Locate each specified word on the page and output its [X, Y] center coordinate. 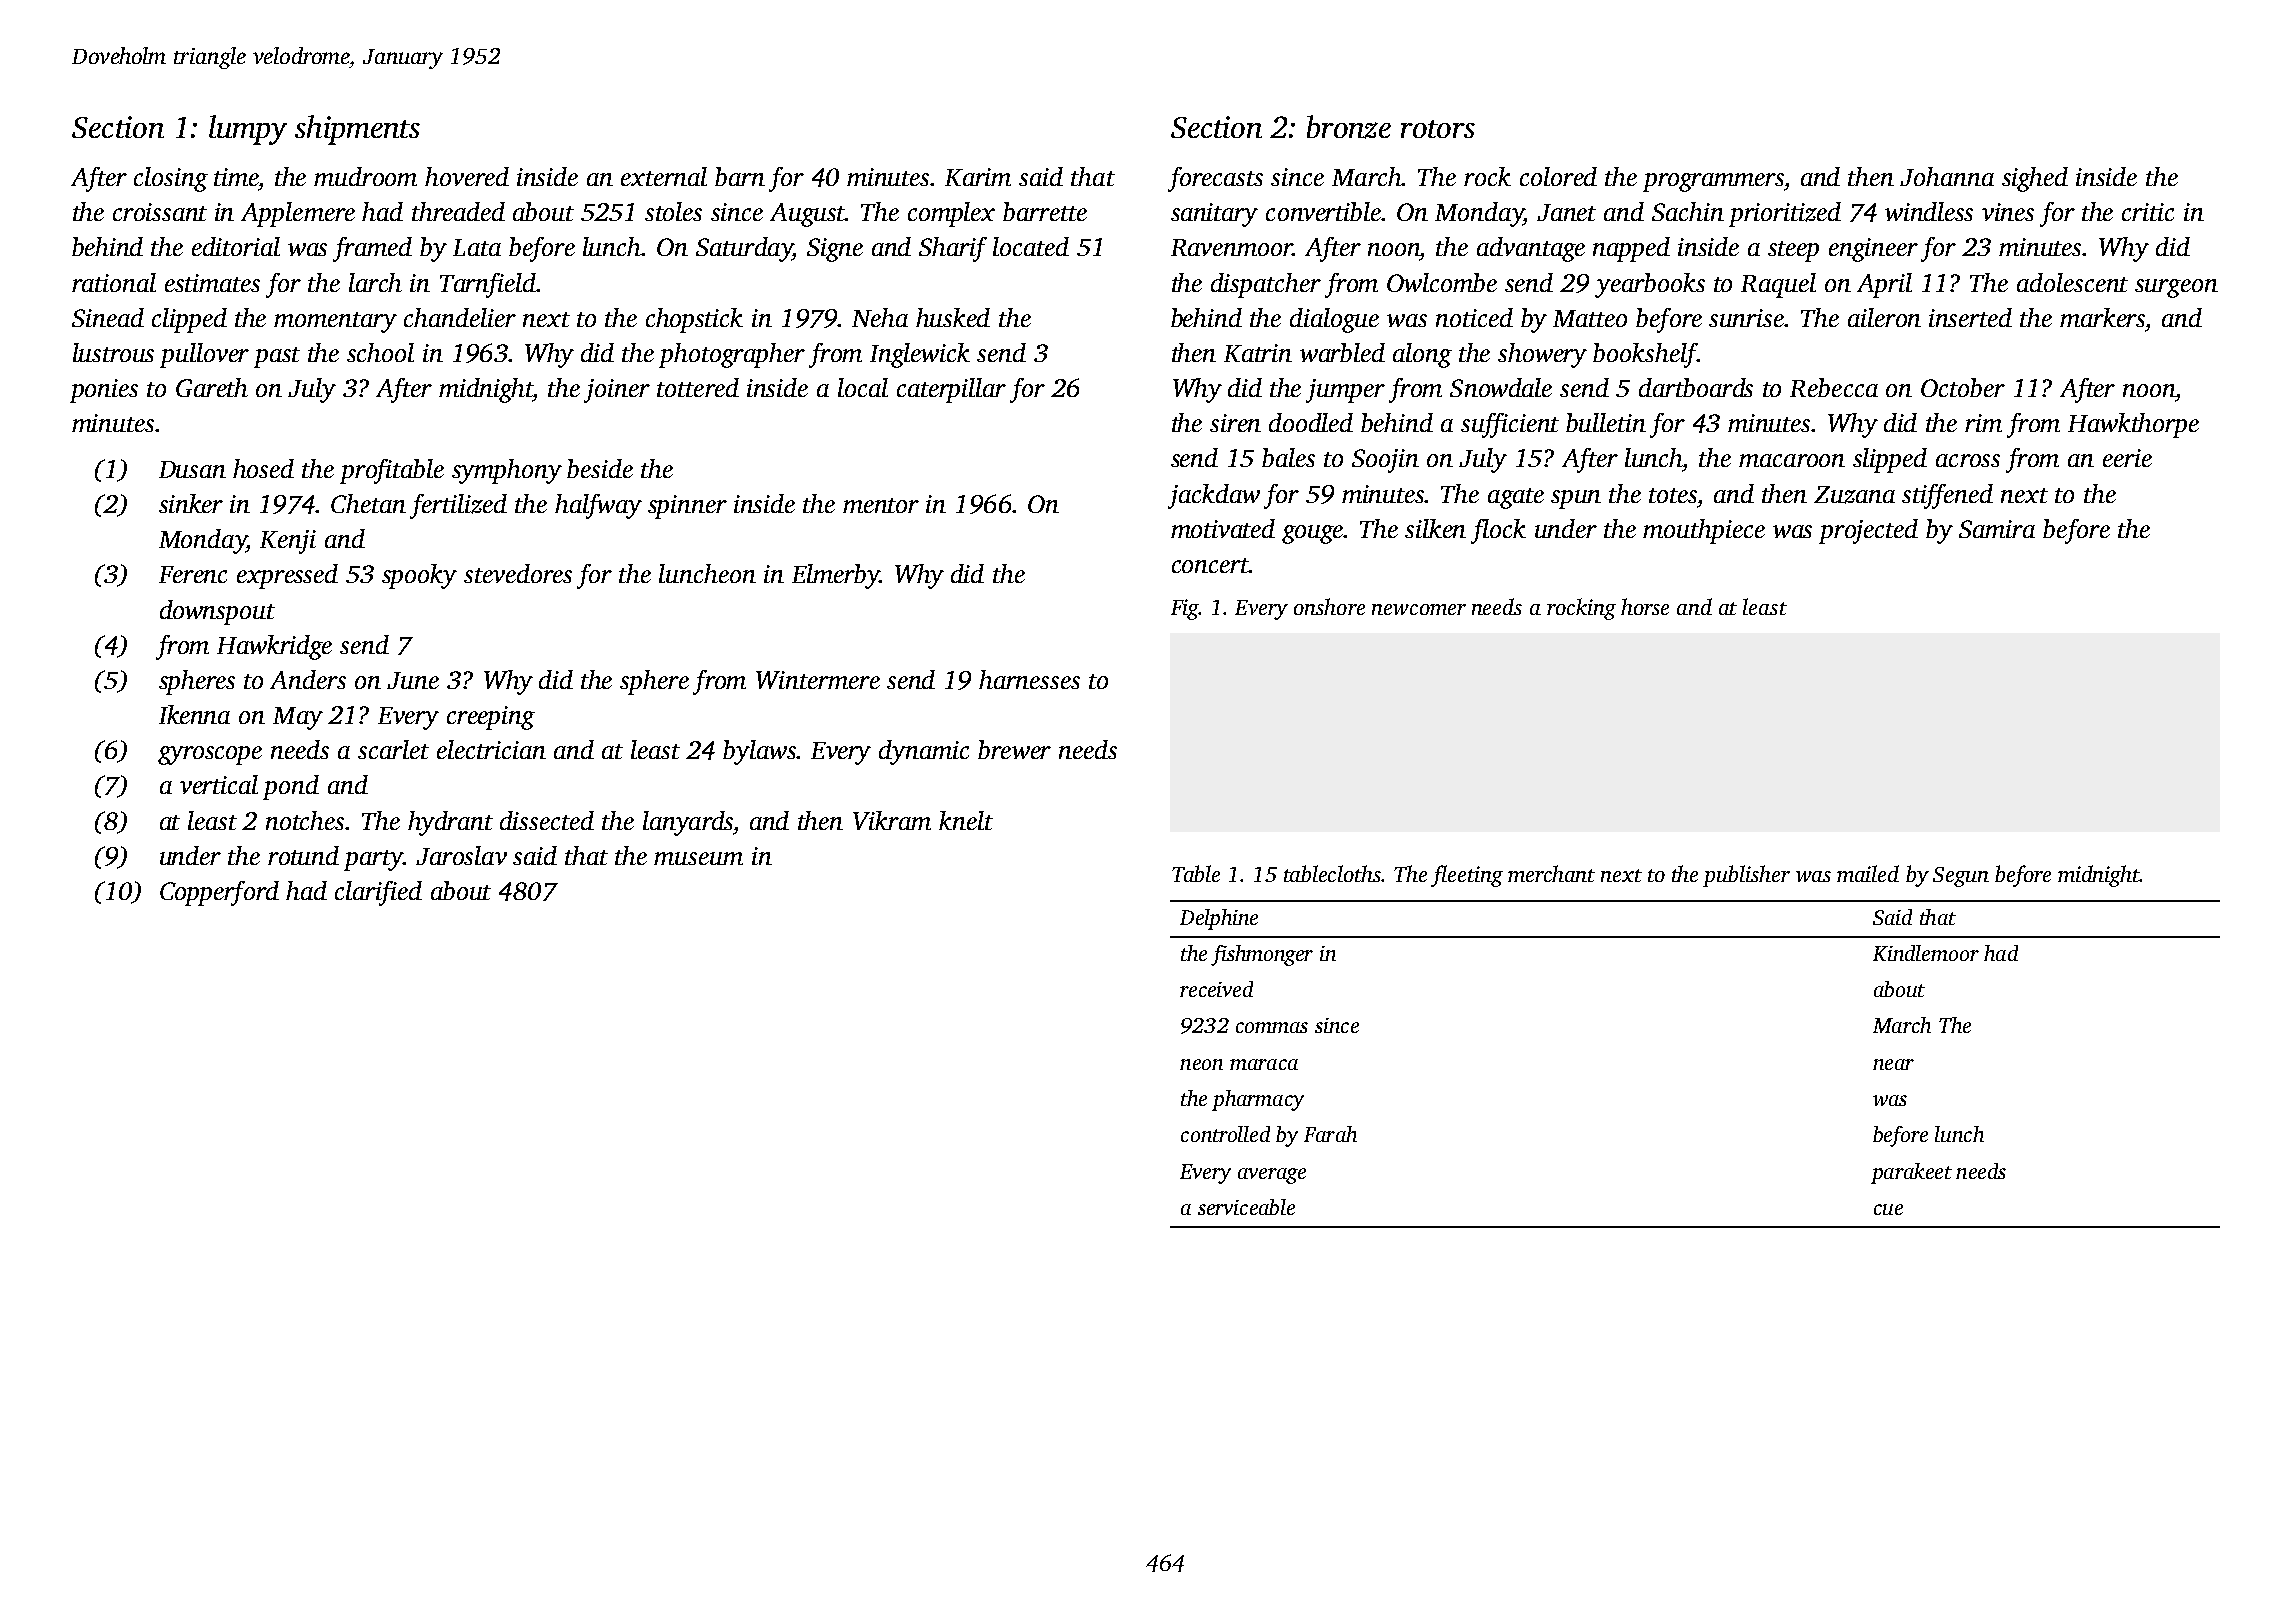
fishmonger [1262, 955]
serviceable [1246, 1207]
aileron [1884, 317]
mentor [881, 505]
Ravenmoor [1232, 247]
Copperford [219, 893]
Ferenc [193, 574]
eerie [2127, 458]
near [1893, 1064]
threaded [458, 211]
